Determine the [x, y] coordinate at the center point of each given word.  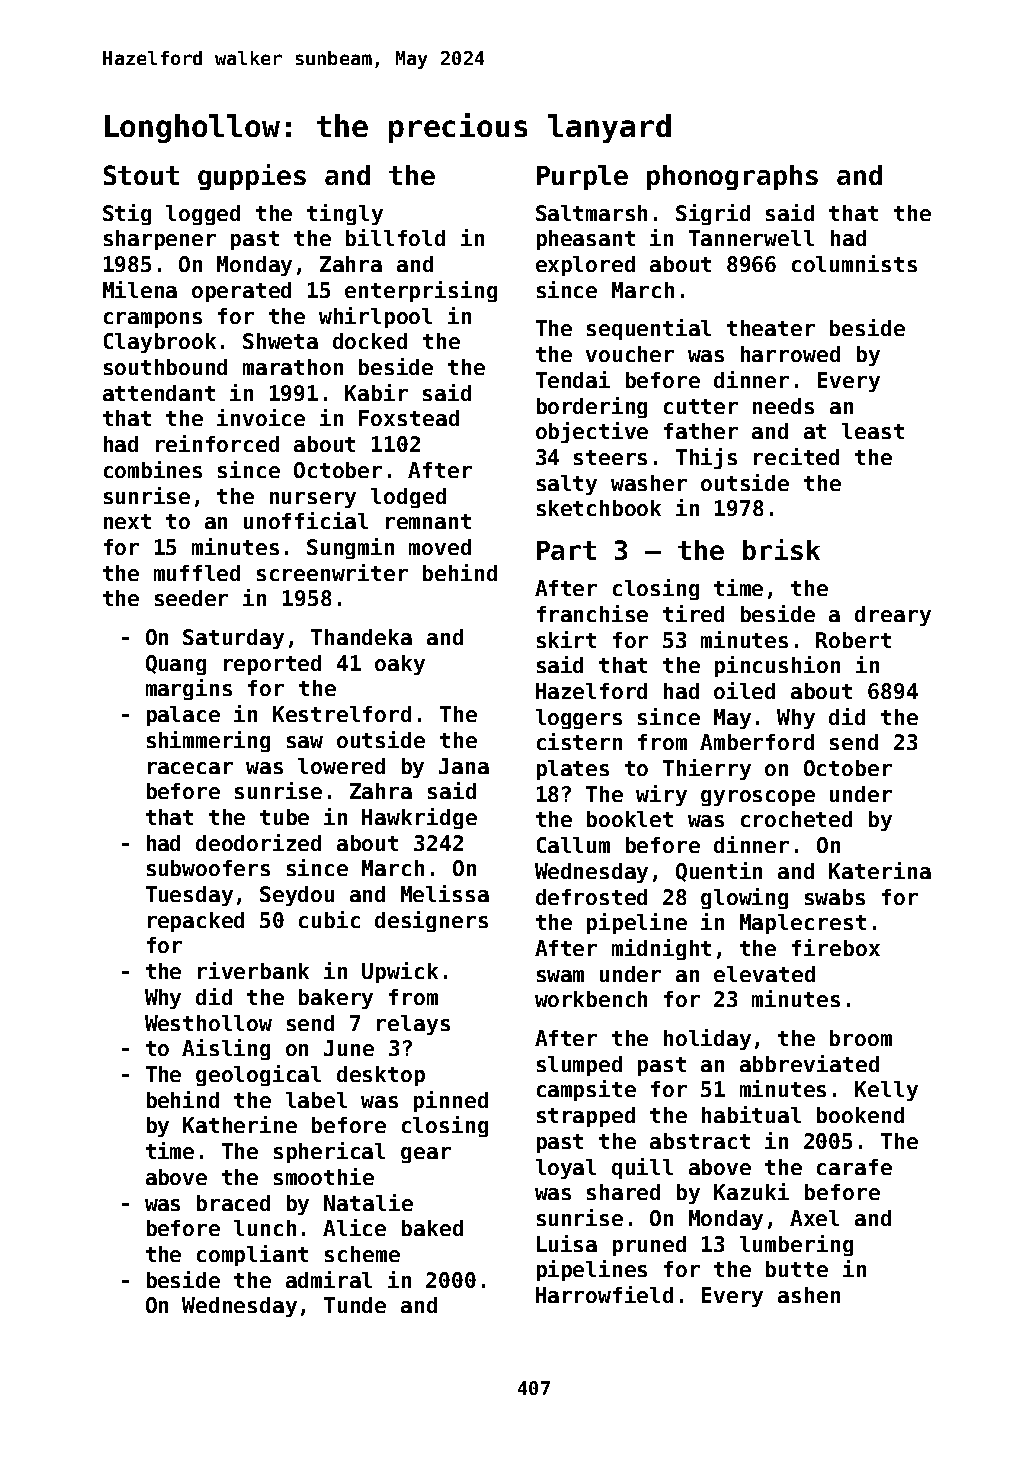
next [127, 521]
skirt [566, 639]
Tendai [573, 379]
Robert [853, 640]
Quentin [719, 872]
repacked [196, 922]
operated [241, 292]
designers [431, 921]
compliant [252, 1255]
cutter [701, 406]
